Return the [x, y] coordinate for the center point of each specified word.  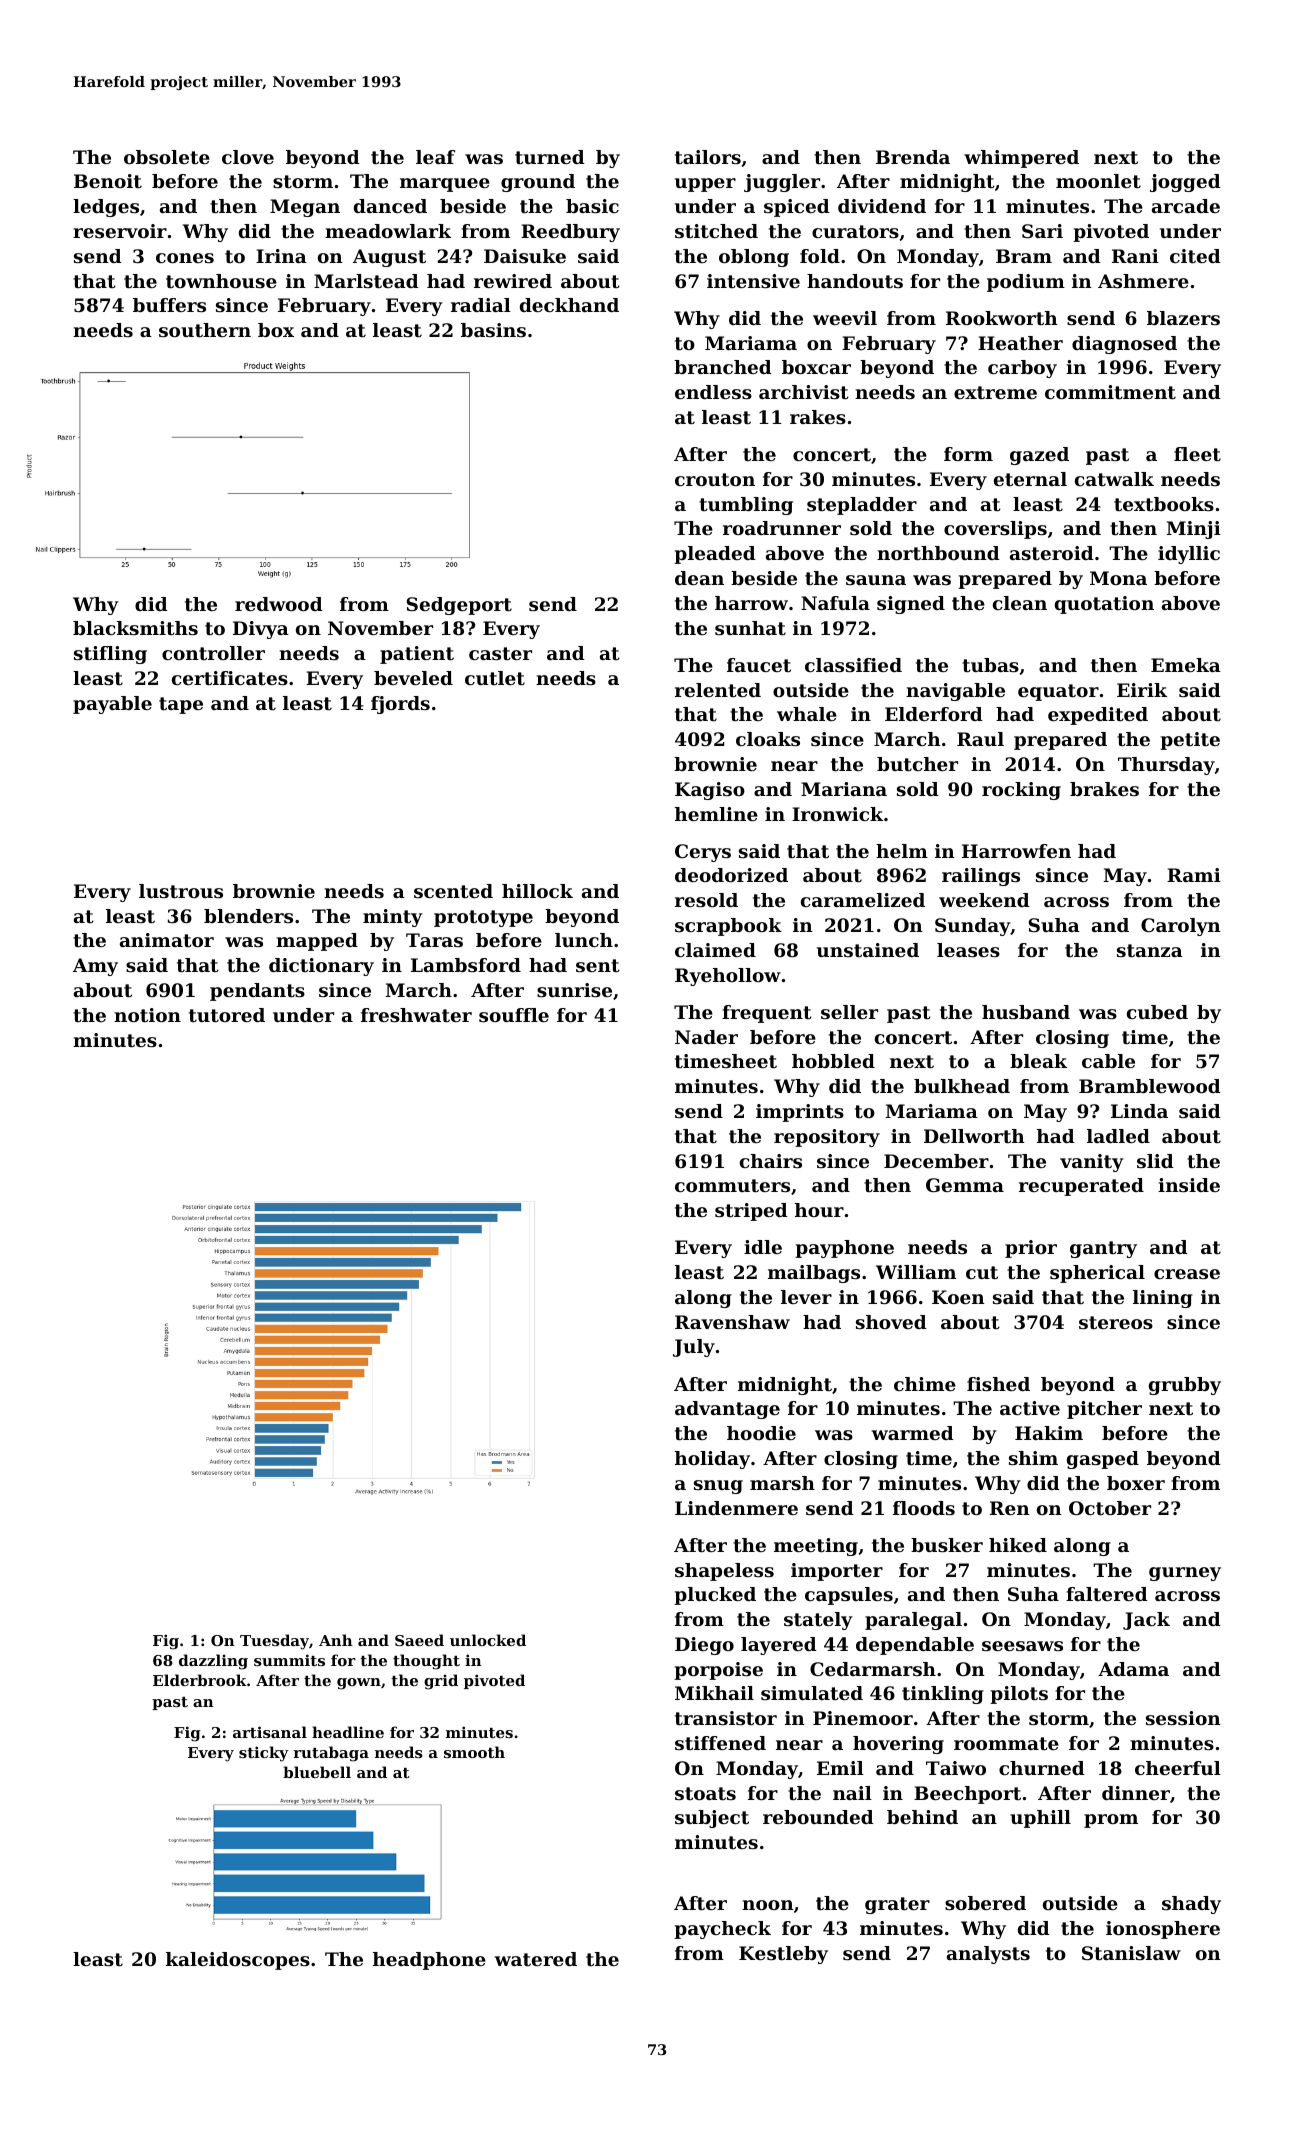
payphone [844, 1249]
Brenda [913, 157]
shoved [891, 1322]
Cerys [703, 853]
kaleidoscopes [238, 1961]
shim [1033, 1458]
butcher [917, 764]
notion [147, 1015]
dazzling [213, 1662]
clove [248, 157]
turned [550, 157]
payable [112, 705]
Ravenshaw [732, 1322]
